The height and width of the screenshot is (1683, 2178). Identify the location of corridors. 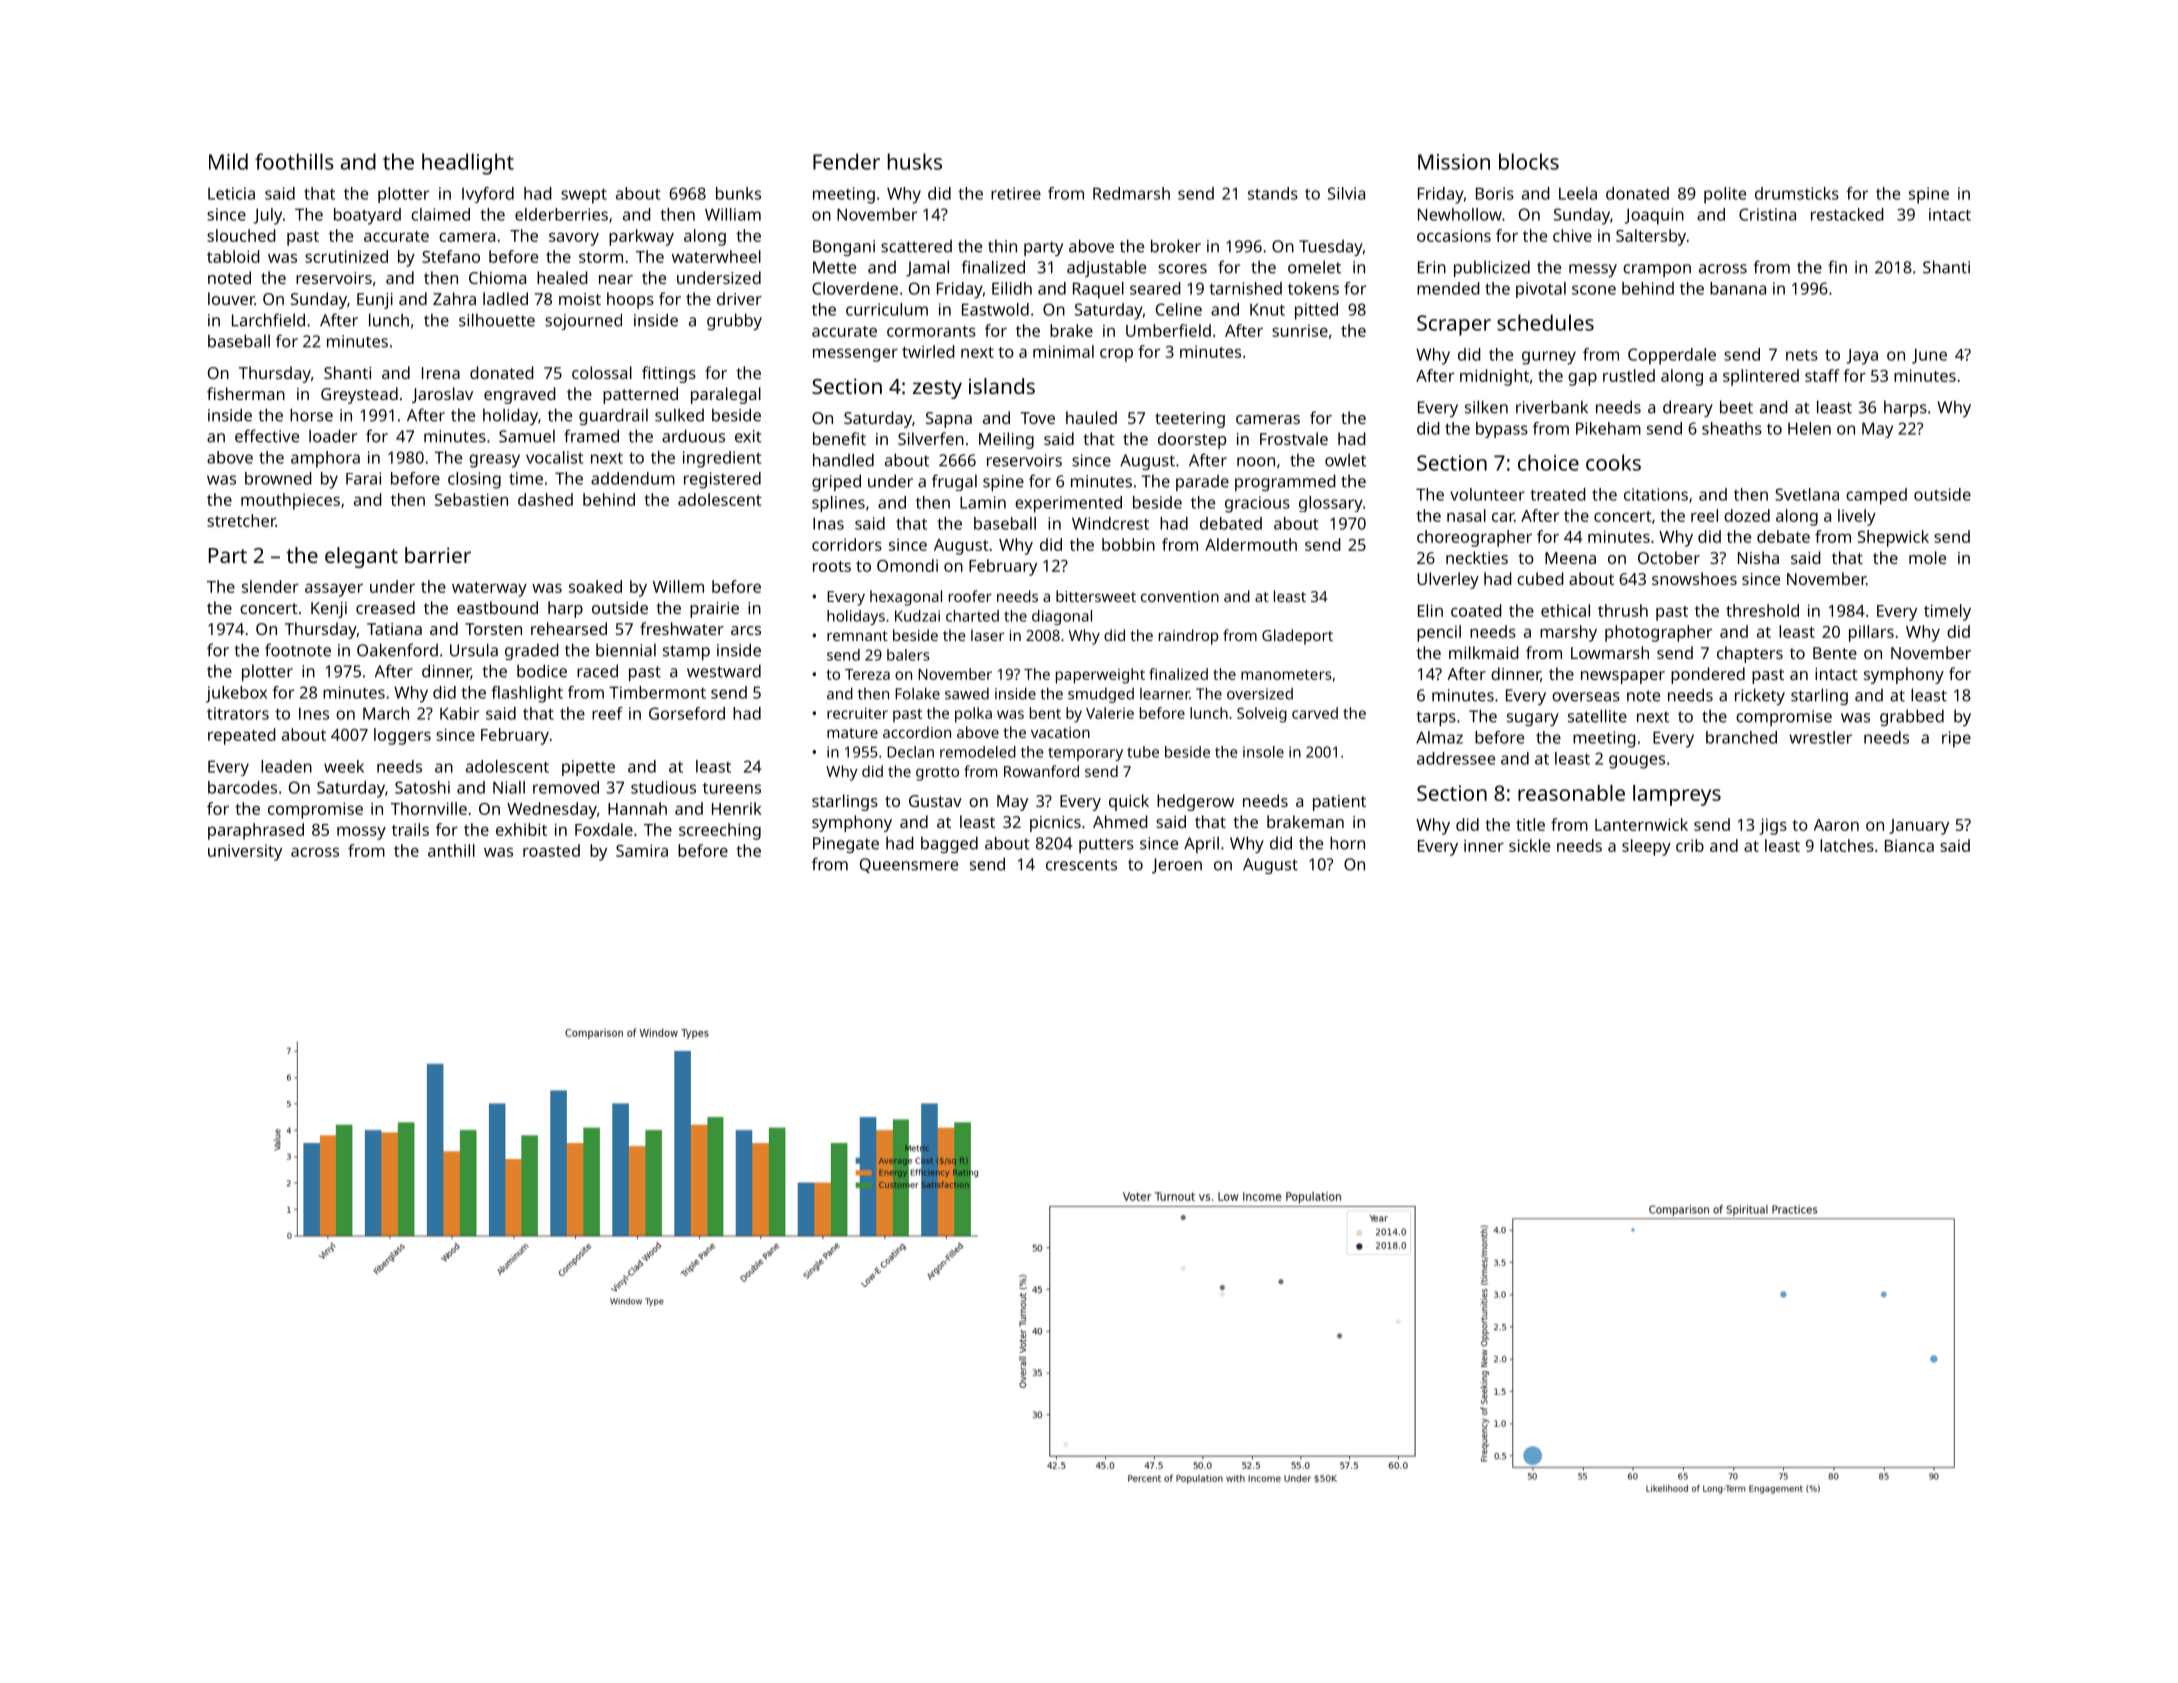
(847, 544).
